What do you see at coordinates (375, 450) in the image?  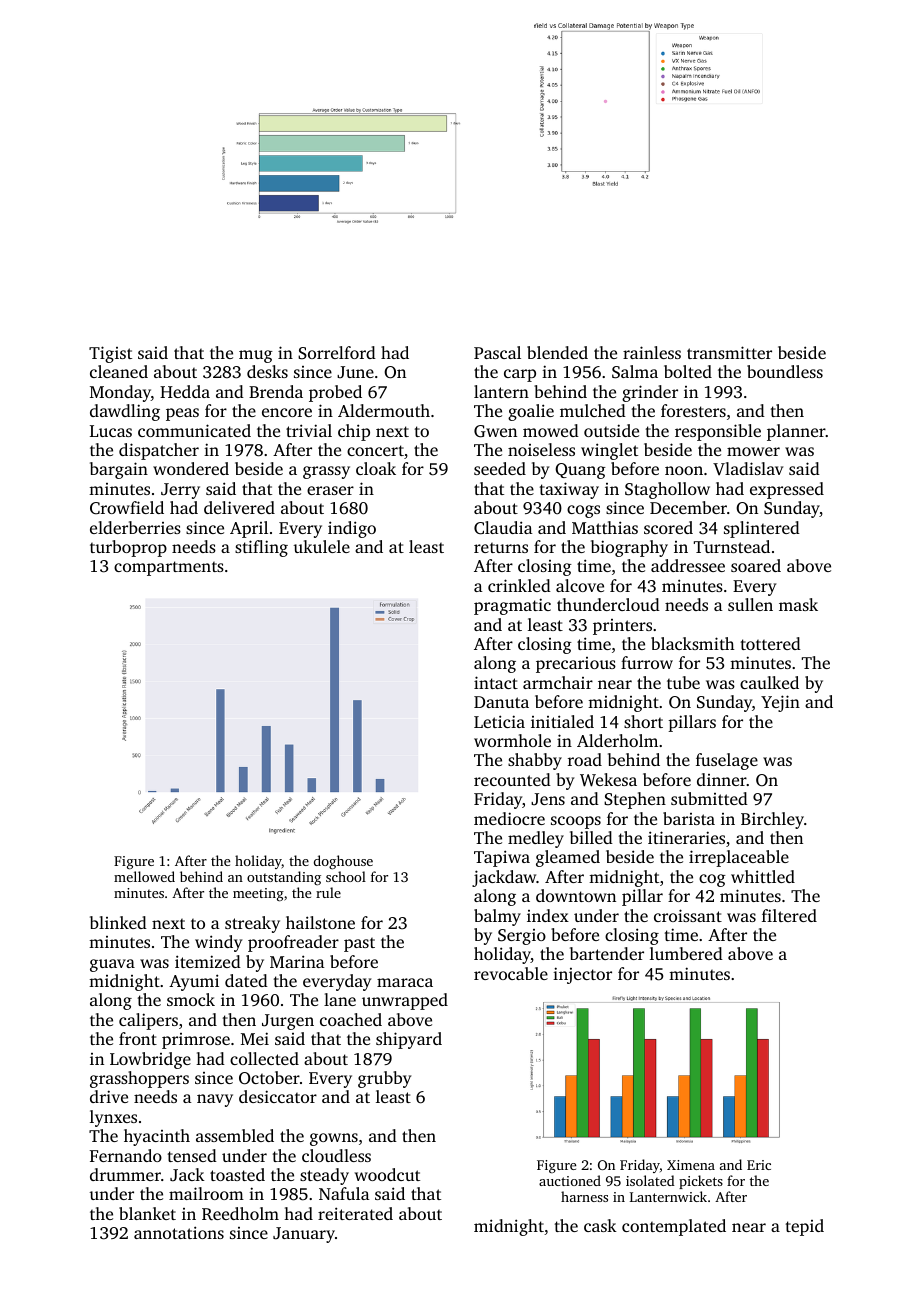 I see `concert` at bounding box center [375, 450].
